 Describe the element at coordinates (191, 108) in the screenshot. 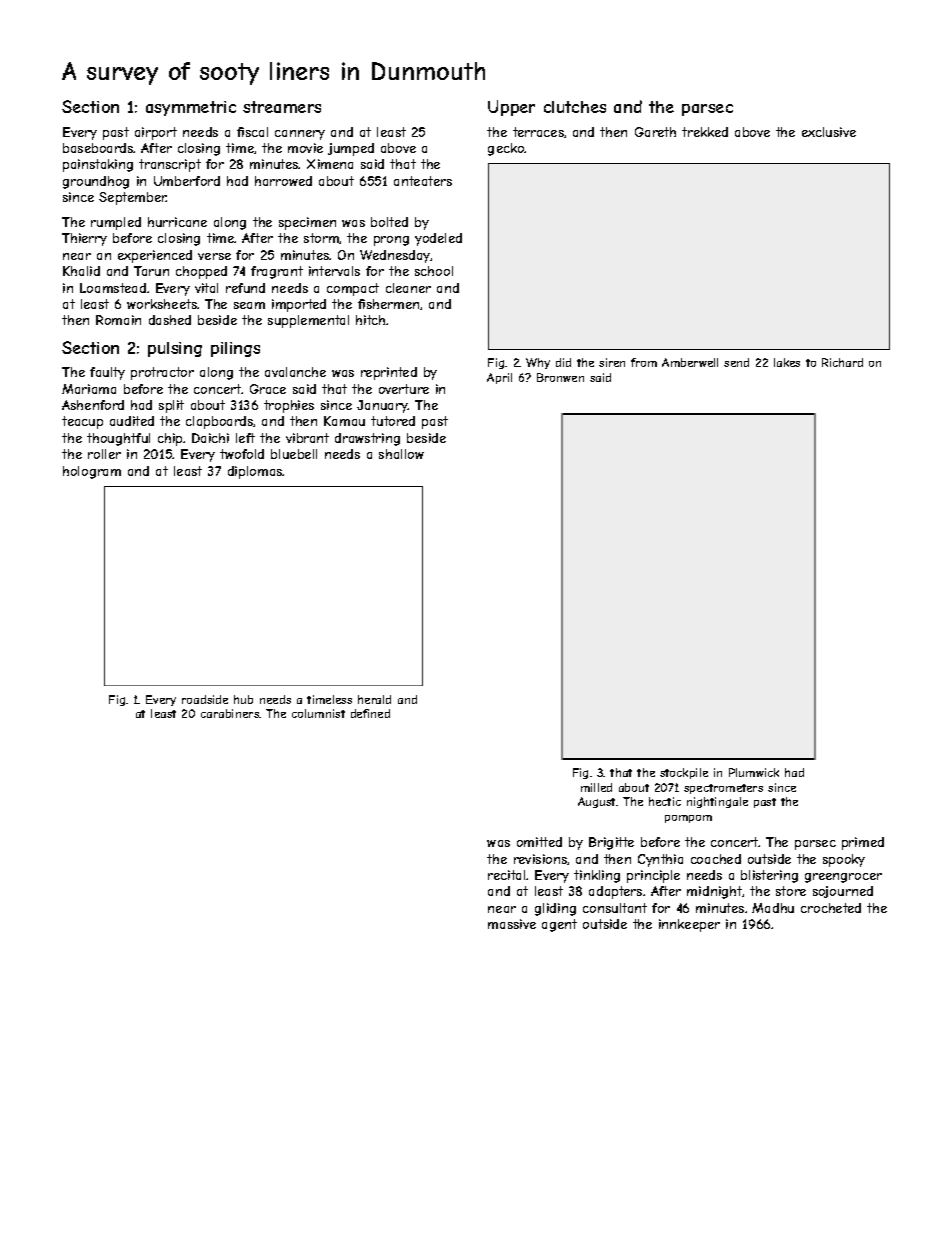

I see `asymmetric` at that location.
